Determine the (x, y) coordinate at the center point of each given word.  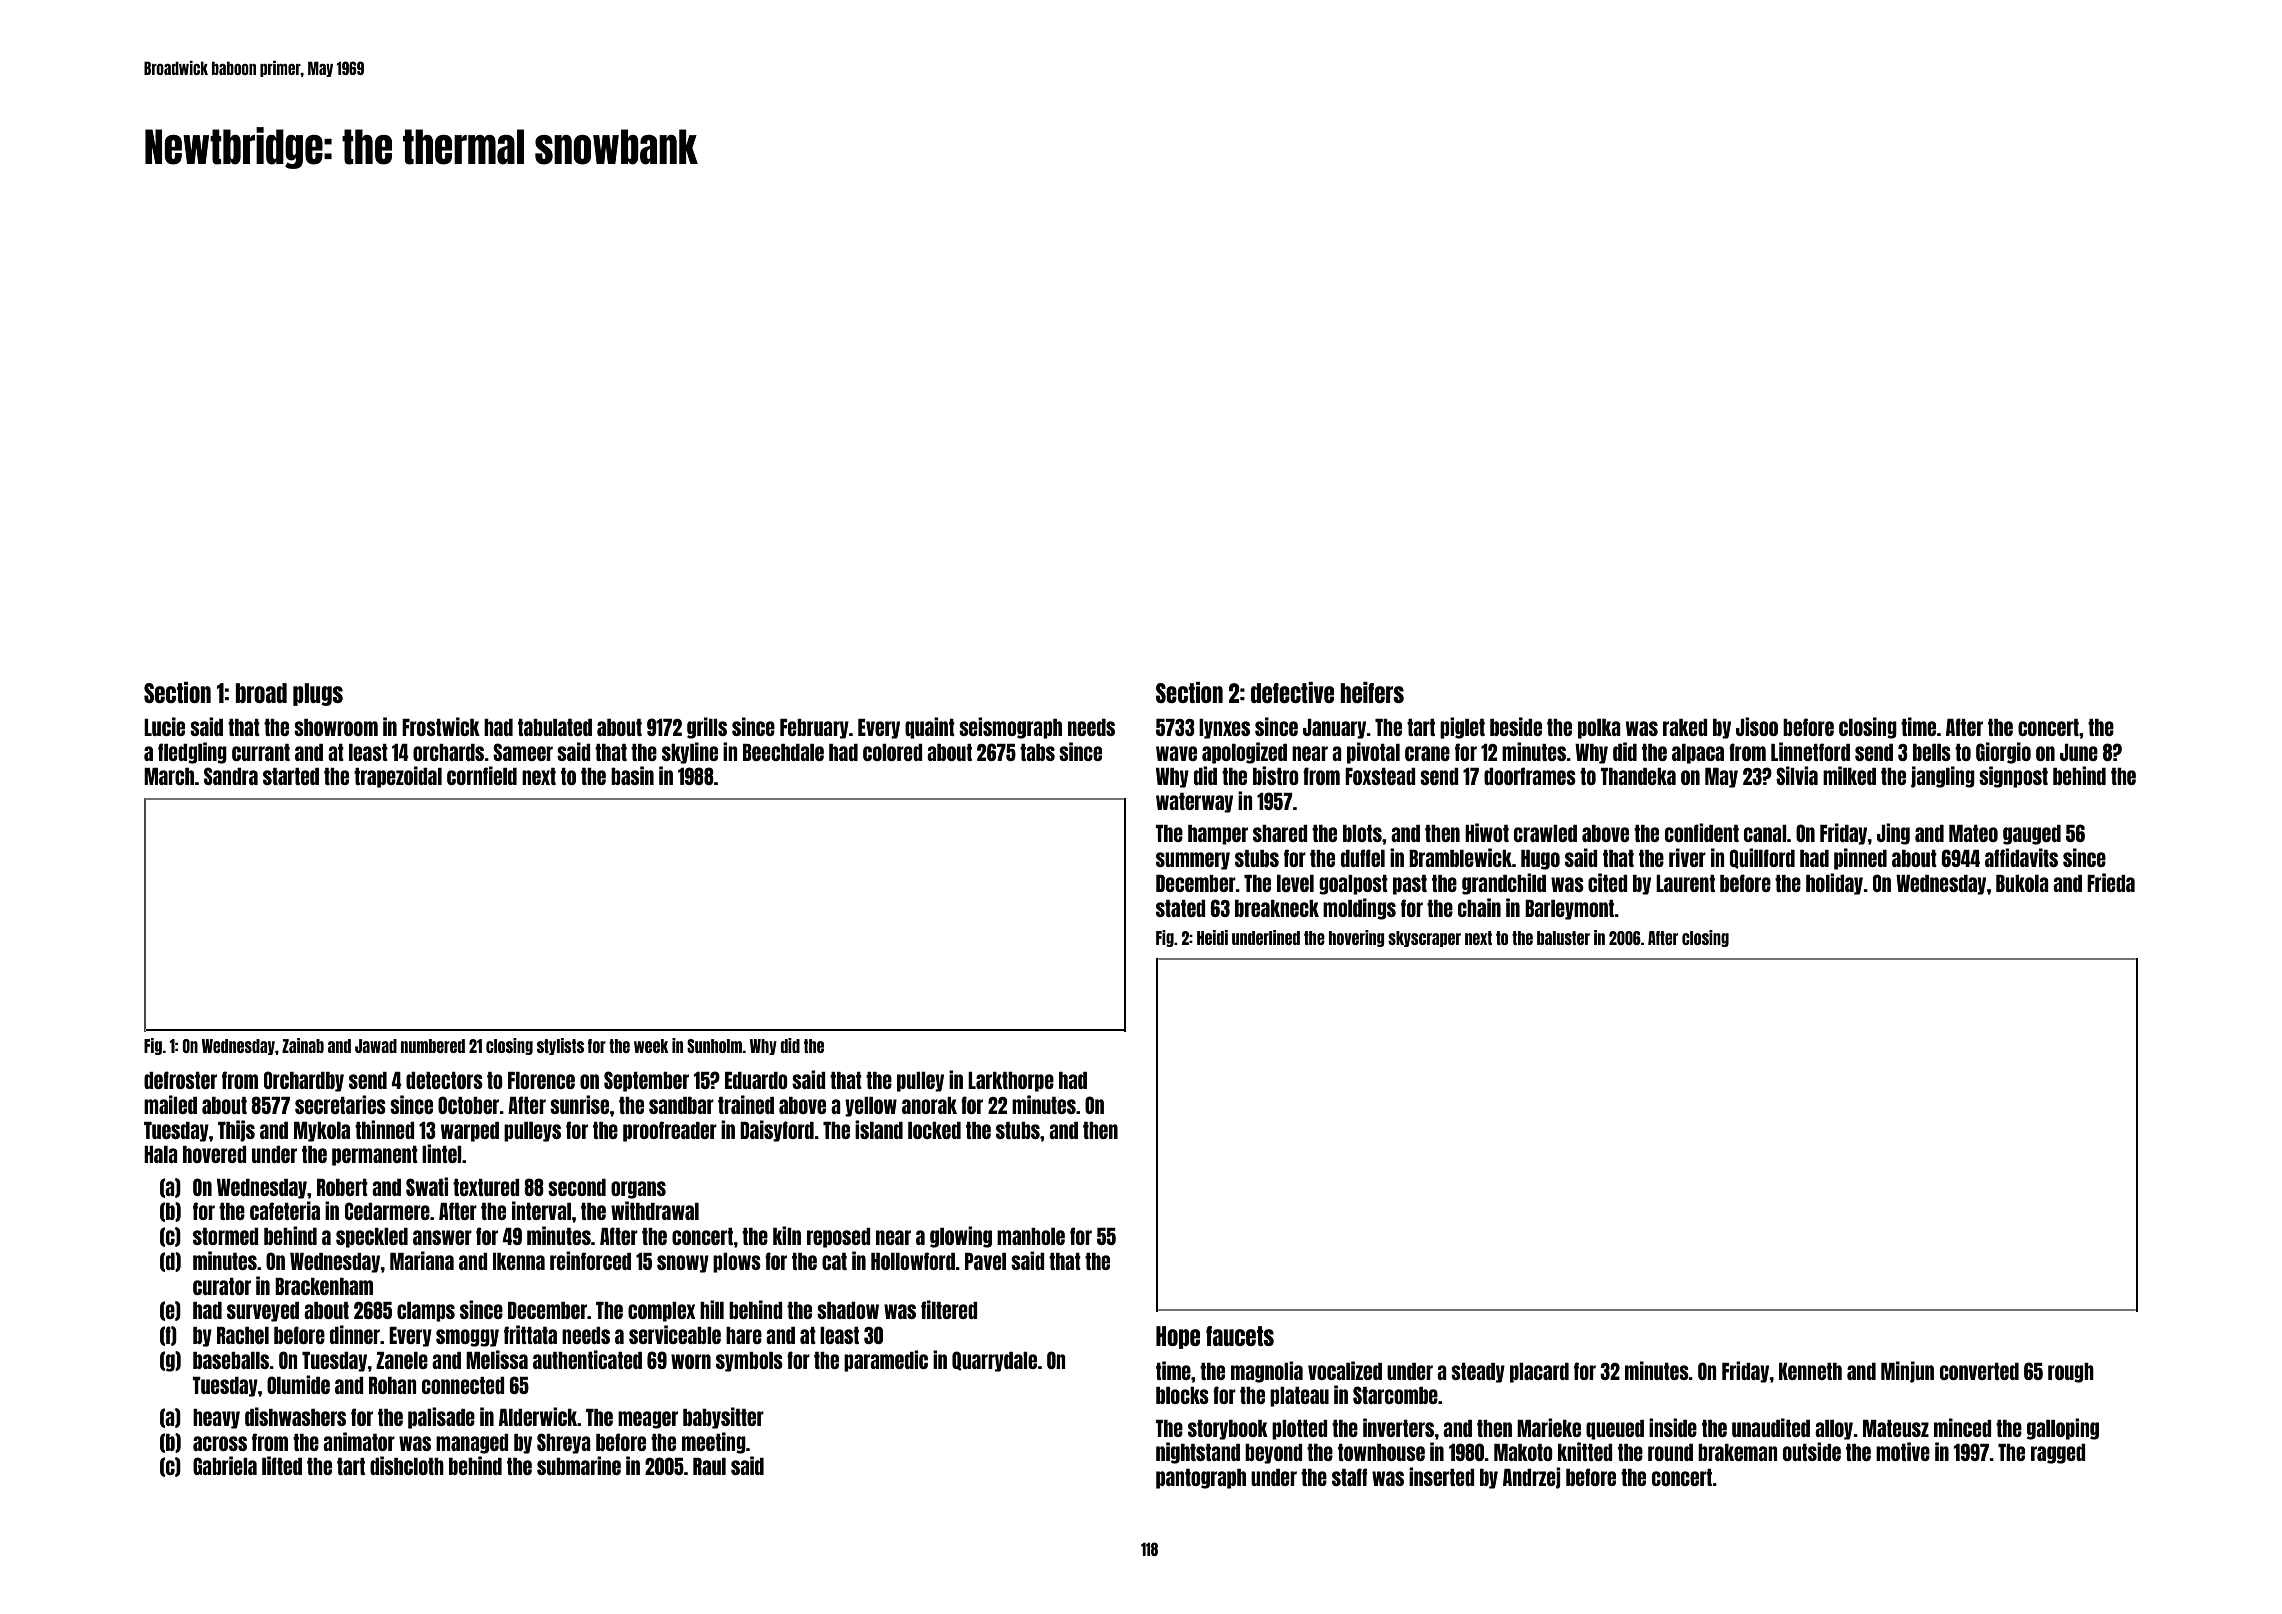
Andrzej (1532, 1478)
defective (1292, 692)
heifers (1372, 692)
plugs (318, 694)
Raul (709, 1466)
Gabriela (225, 1465)
